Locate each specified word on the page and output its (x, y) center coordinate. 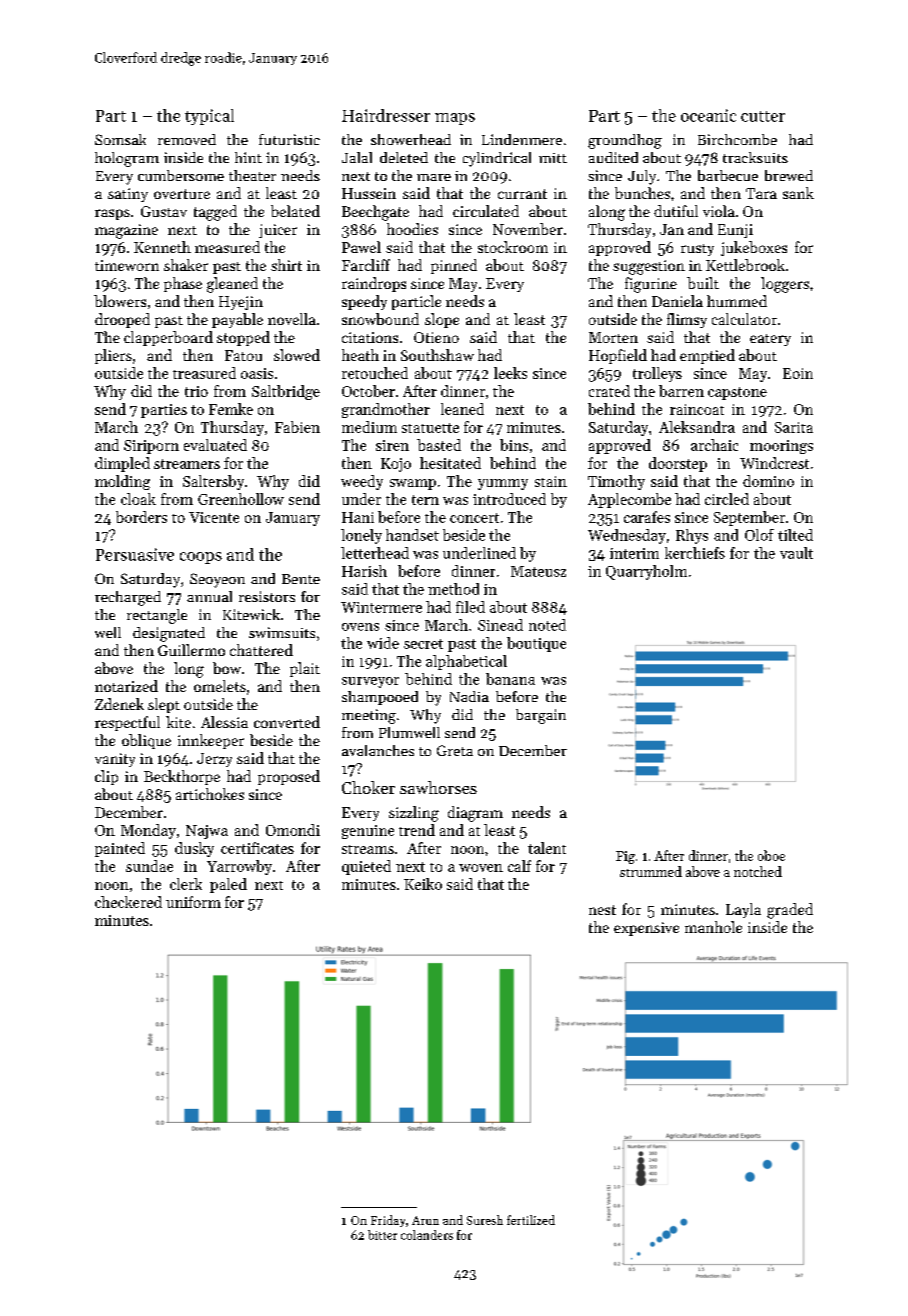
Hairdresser (386, 115)
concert (474, 518)
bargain (541, 716)
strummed (651, 871)
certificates (257, 848)
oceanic (708, 115)
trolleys (657, 374)
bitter (382, 1235)
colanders (427, 1235)
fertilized (531, 1220)
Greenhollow (241, 499)
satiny (128, 195)
